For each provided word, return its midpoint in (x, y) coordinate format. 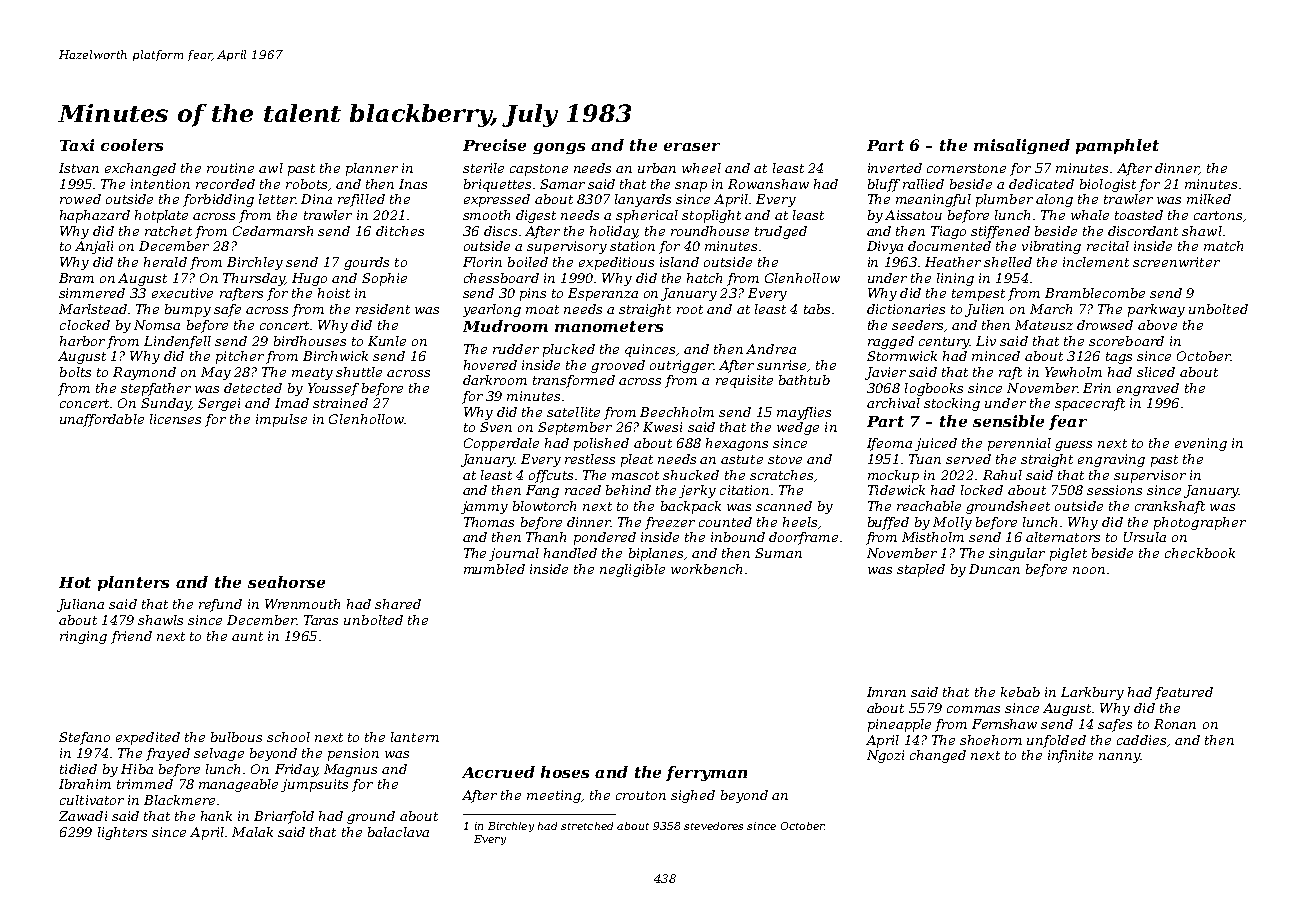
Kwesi (662, 427)
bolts (75, 372)
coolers (132, 145)
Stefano (84, 738)
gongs (559, 148)
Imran (886, 692)
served (968, 459)
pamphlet (1117, 146)
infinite (1070, 756)
